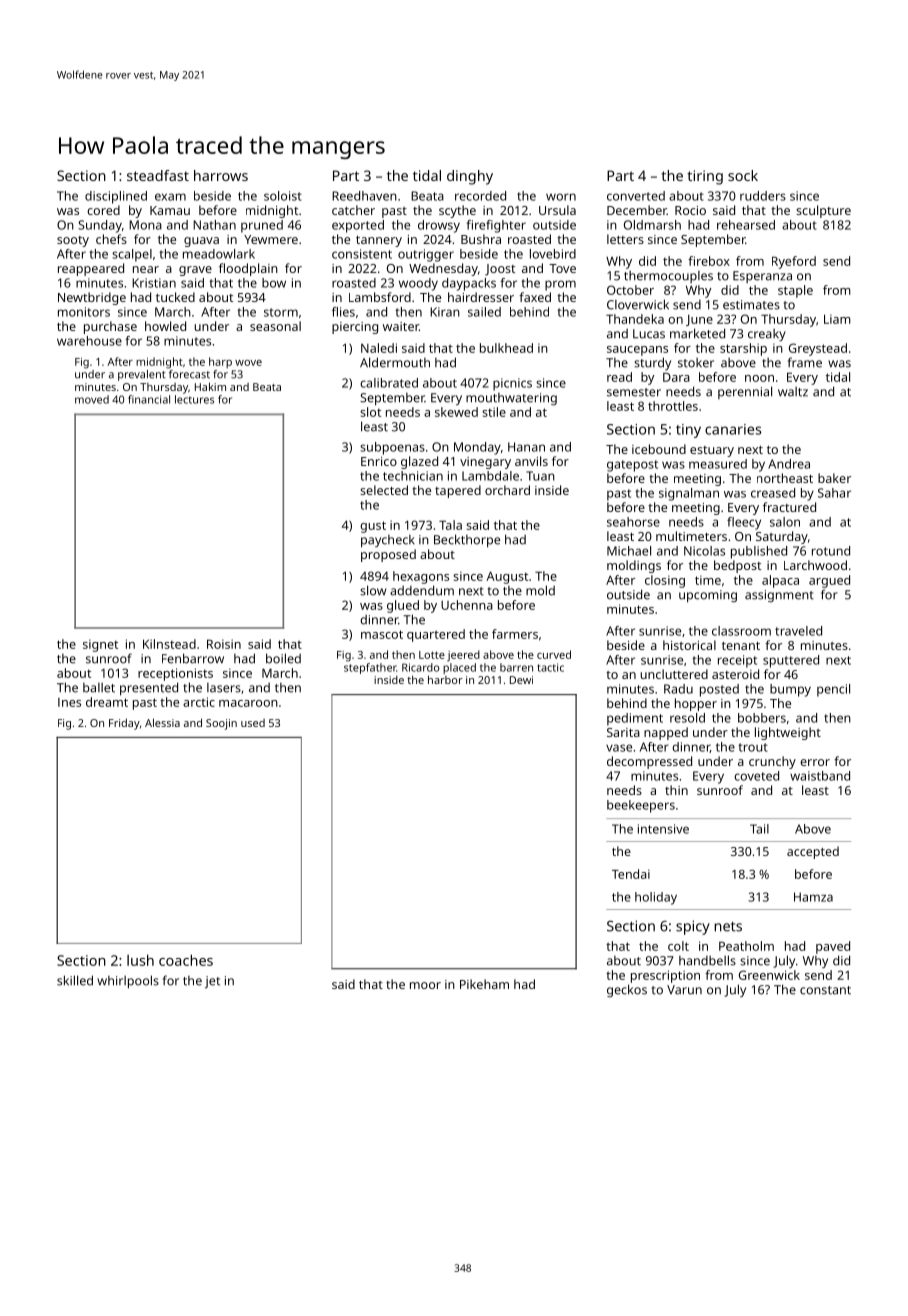  What do you see at coordinates (425, 985) in the screenshot?
I see `moor` at bounding box center [425, 985].
